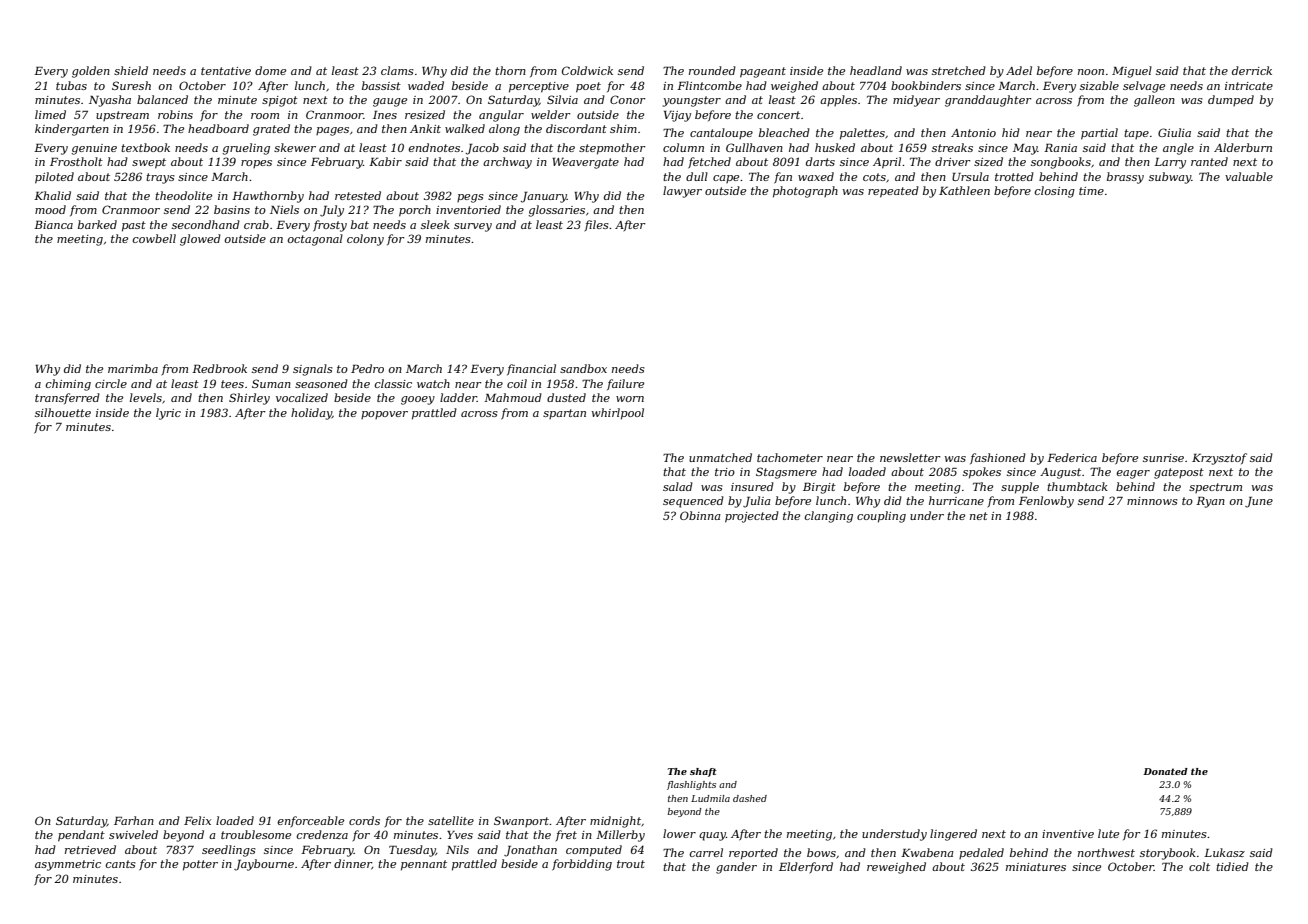 The image size is (1308, 924). What do you see at coordinates (876, 70) in the image?
I see `headland` at bounding box center [876, 70].
